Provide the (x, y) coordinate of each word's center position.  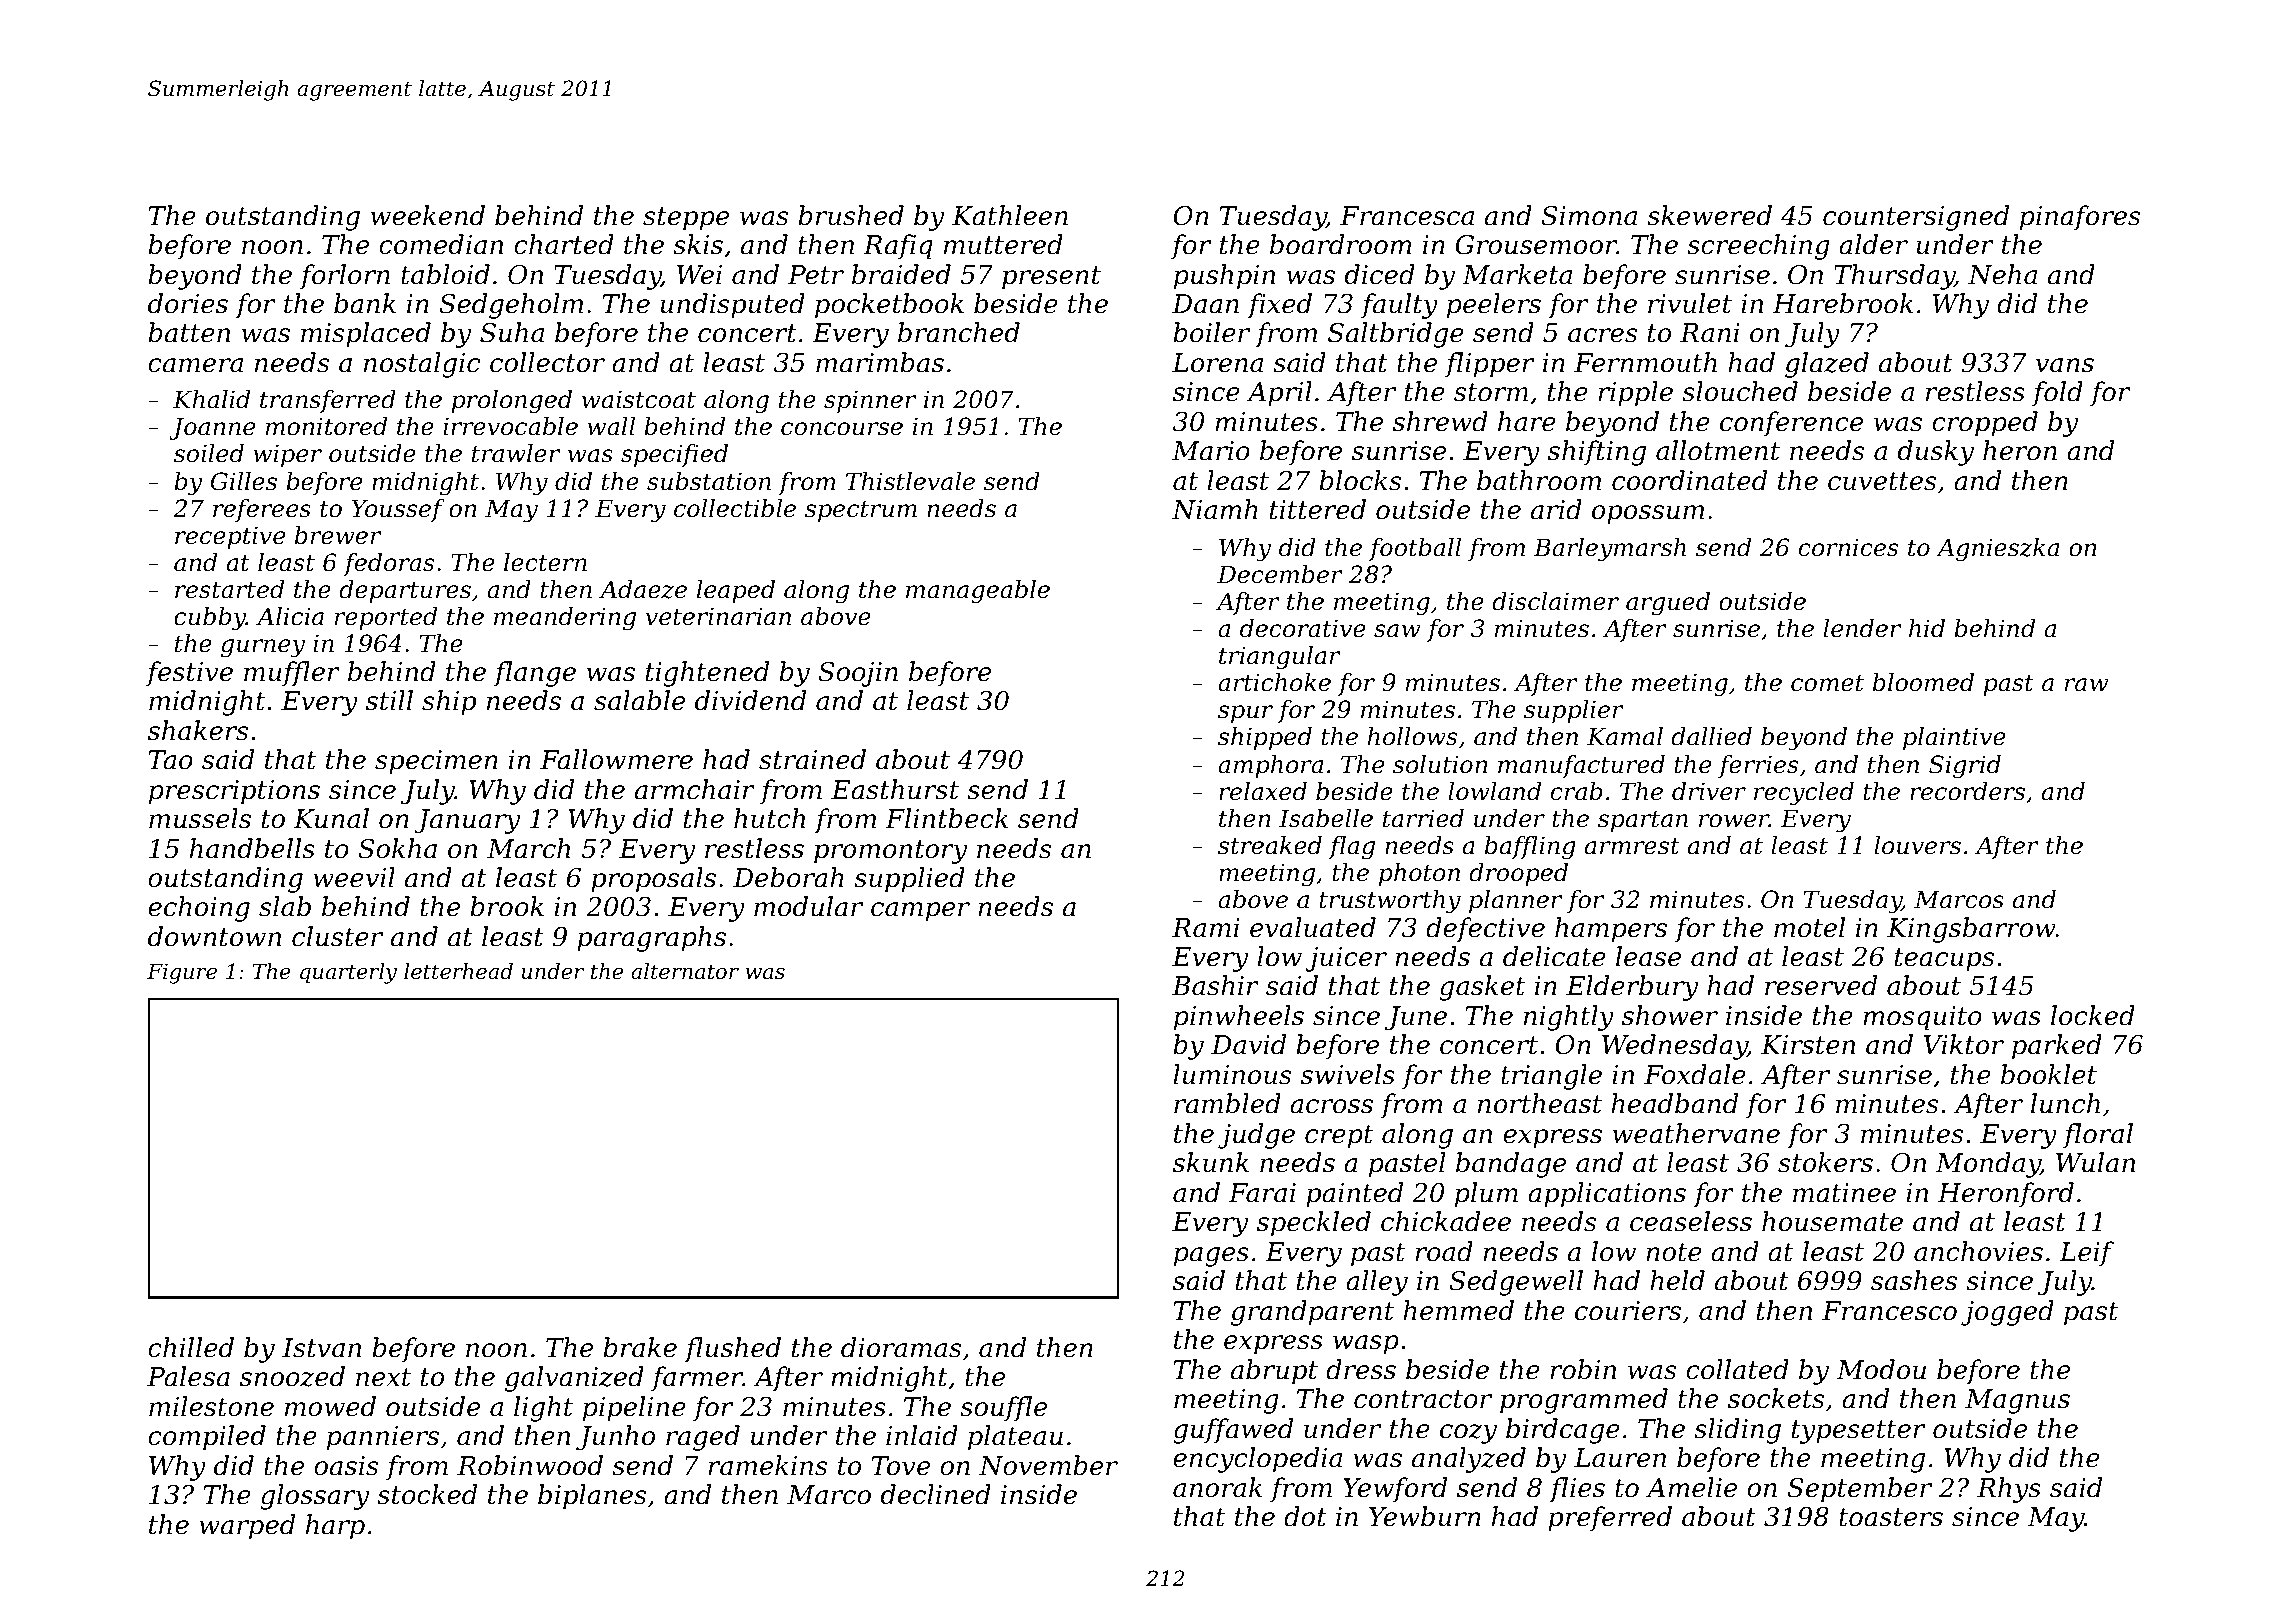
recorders (1967, 791)
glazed (1827, 365)
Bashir (1215, 985)
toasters (1891, 1517)
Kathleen (1010, 215)
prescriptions (234, 792)
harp (335, 1527)
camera (195, 365)
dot (1305, 1516)
